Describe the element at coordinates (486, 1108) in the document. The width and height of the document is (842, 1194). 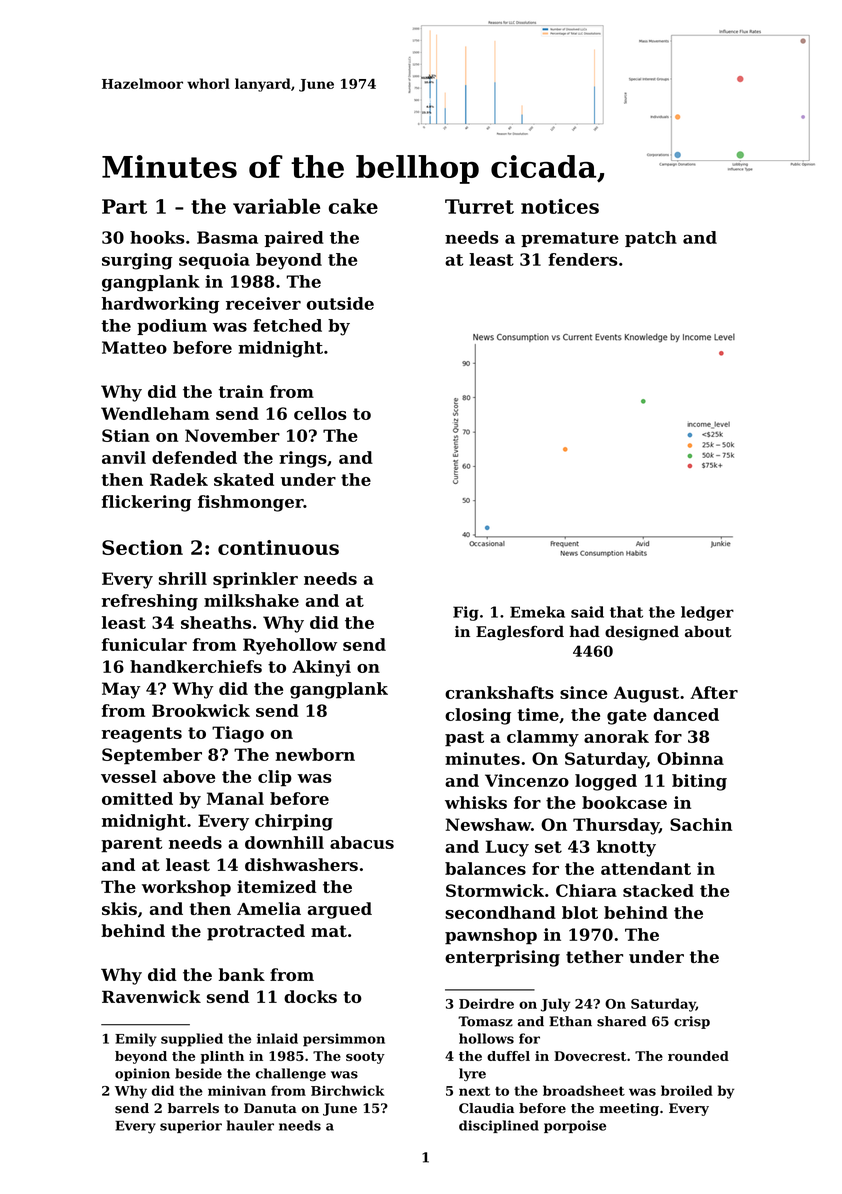
I see `Claudia` at that location.
